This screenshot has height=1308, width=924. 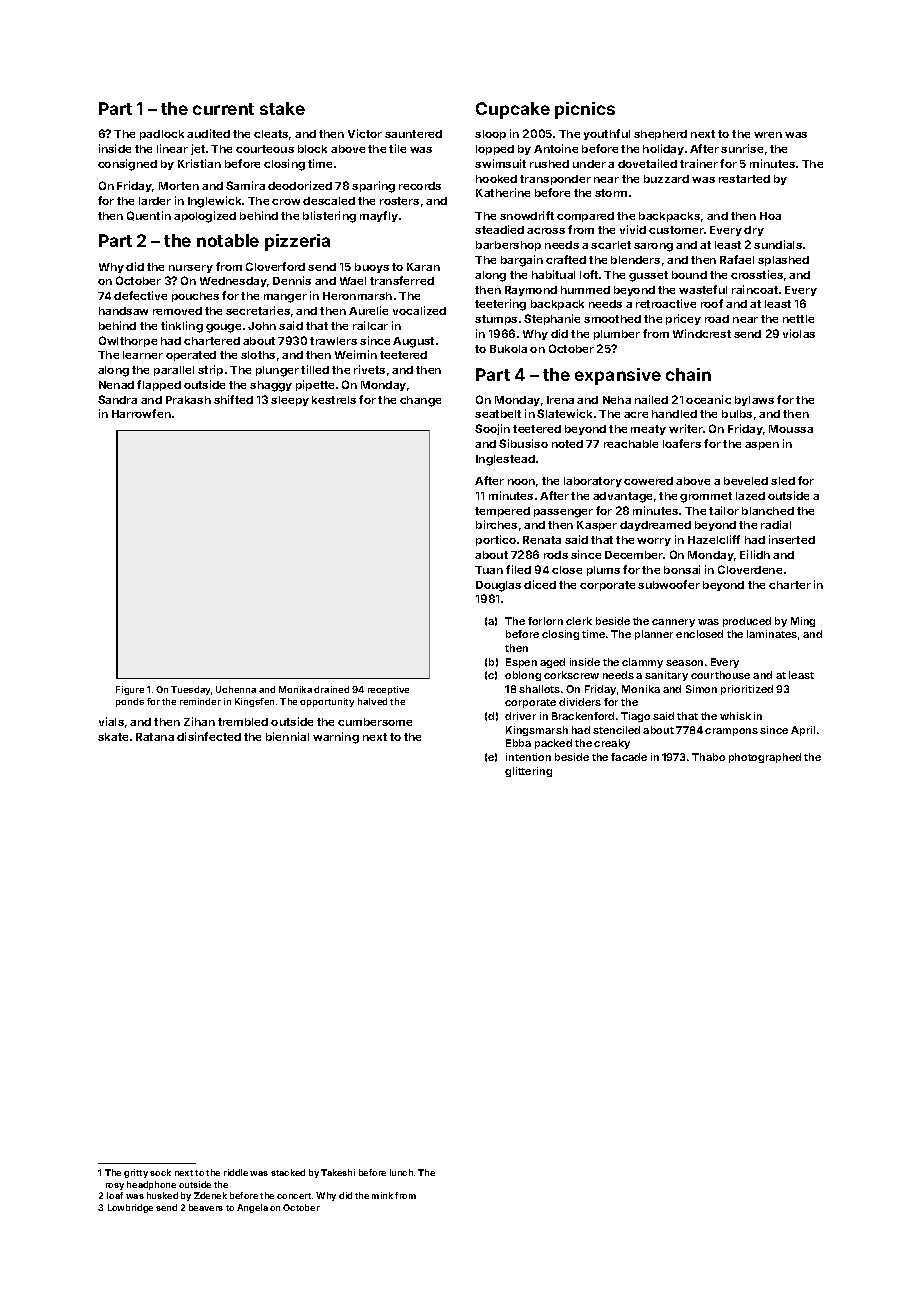 I want to click on lunch, so click(x=401, y=1172).
